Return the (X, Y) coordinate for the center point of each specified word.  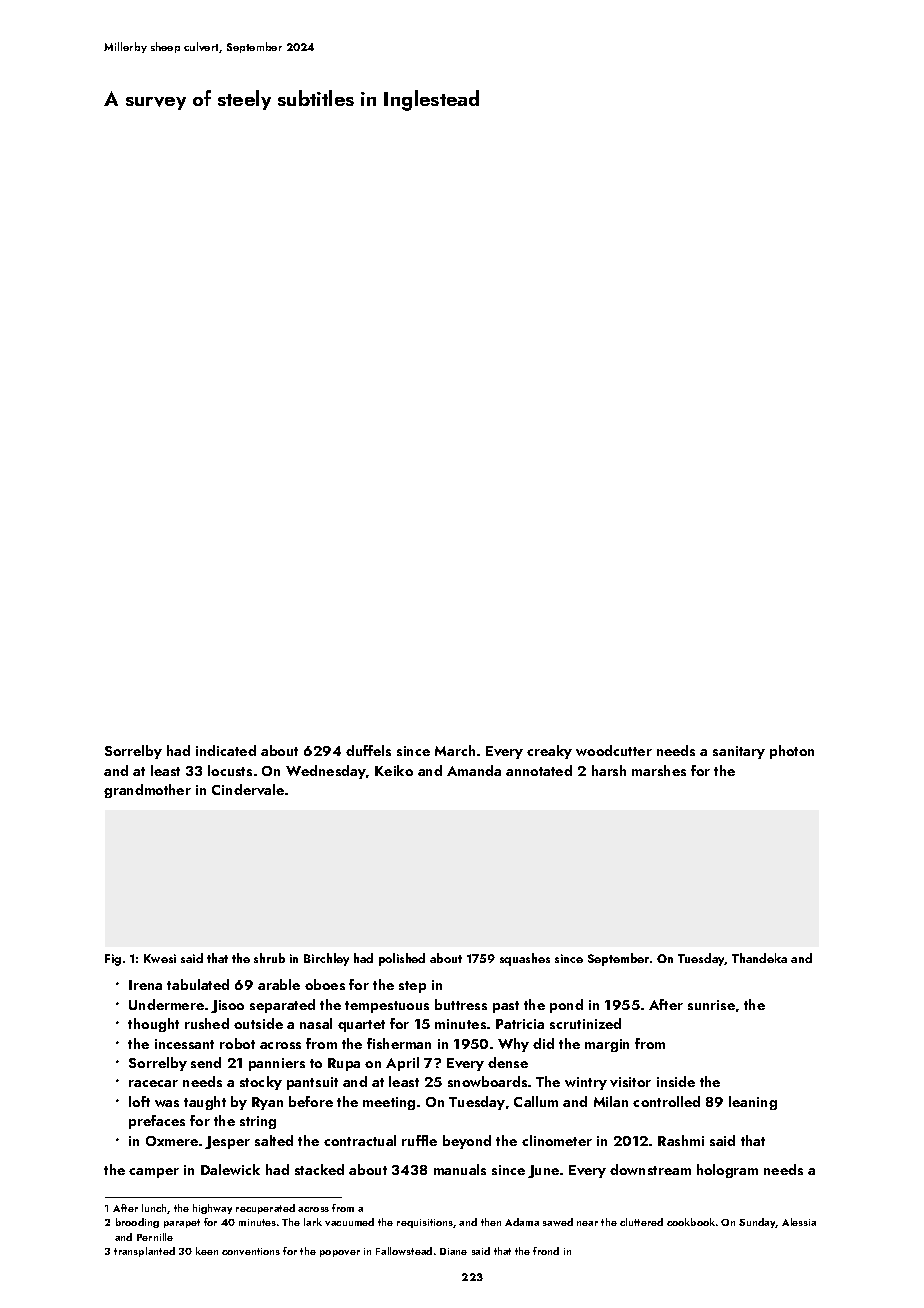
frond (546, 1251)
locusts (230, 770)
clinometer (557, 1140)
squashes (525, 959)
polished (402, 959)
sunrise (711, 1005)
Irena (145, 985)
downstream (650, 1169)
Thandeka (759, 958)
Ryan (267, 1103)
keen (207, 1251)
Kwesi (160, 958)
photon (792, 752)
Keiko (394, 770)
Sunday (757, 1223)
